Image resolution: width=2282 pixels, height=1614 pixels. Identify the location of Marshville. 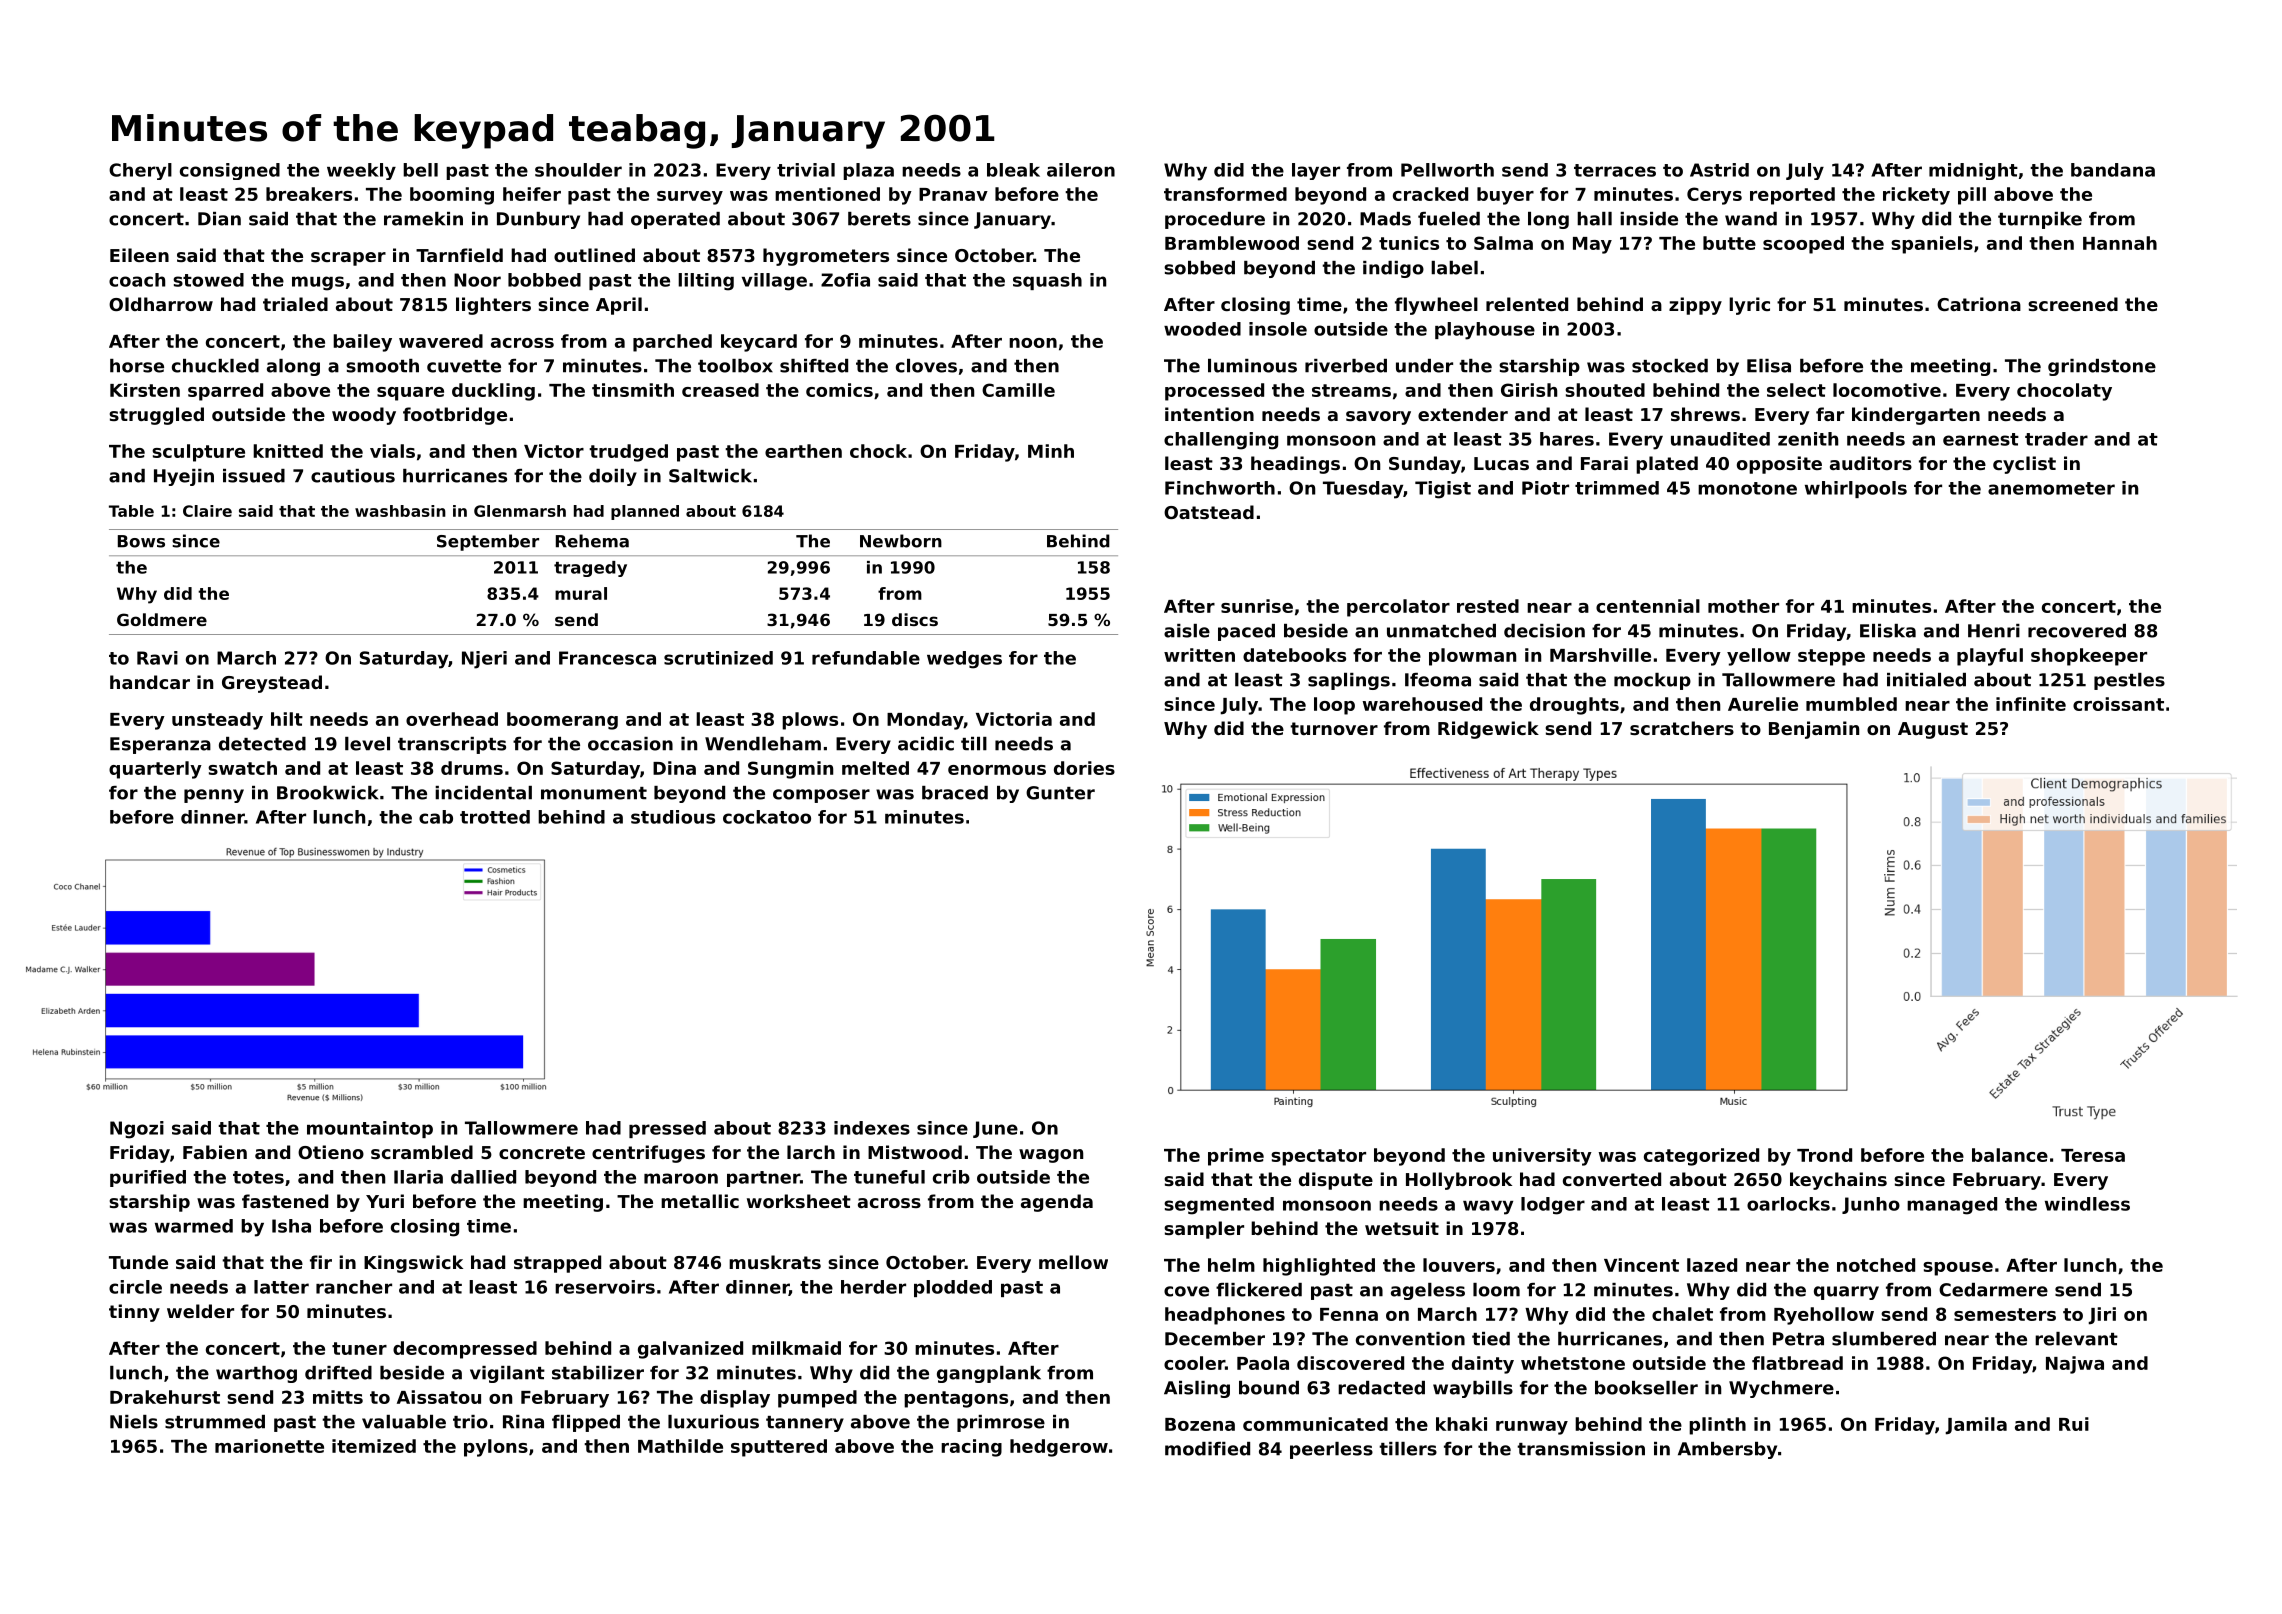
(1600, 655).
